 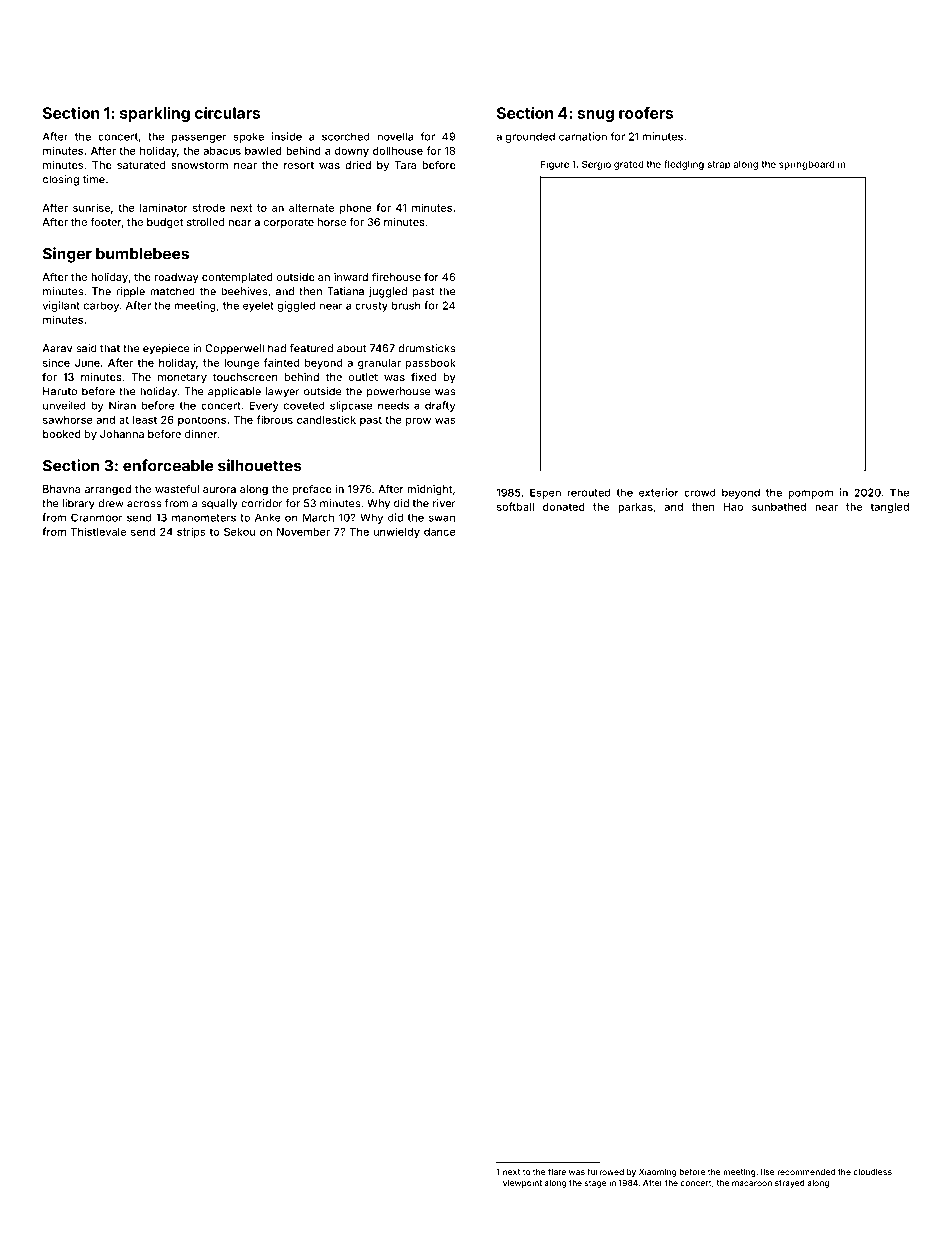 I want to click on Thistlevale, so click(x=98, y=531).
